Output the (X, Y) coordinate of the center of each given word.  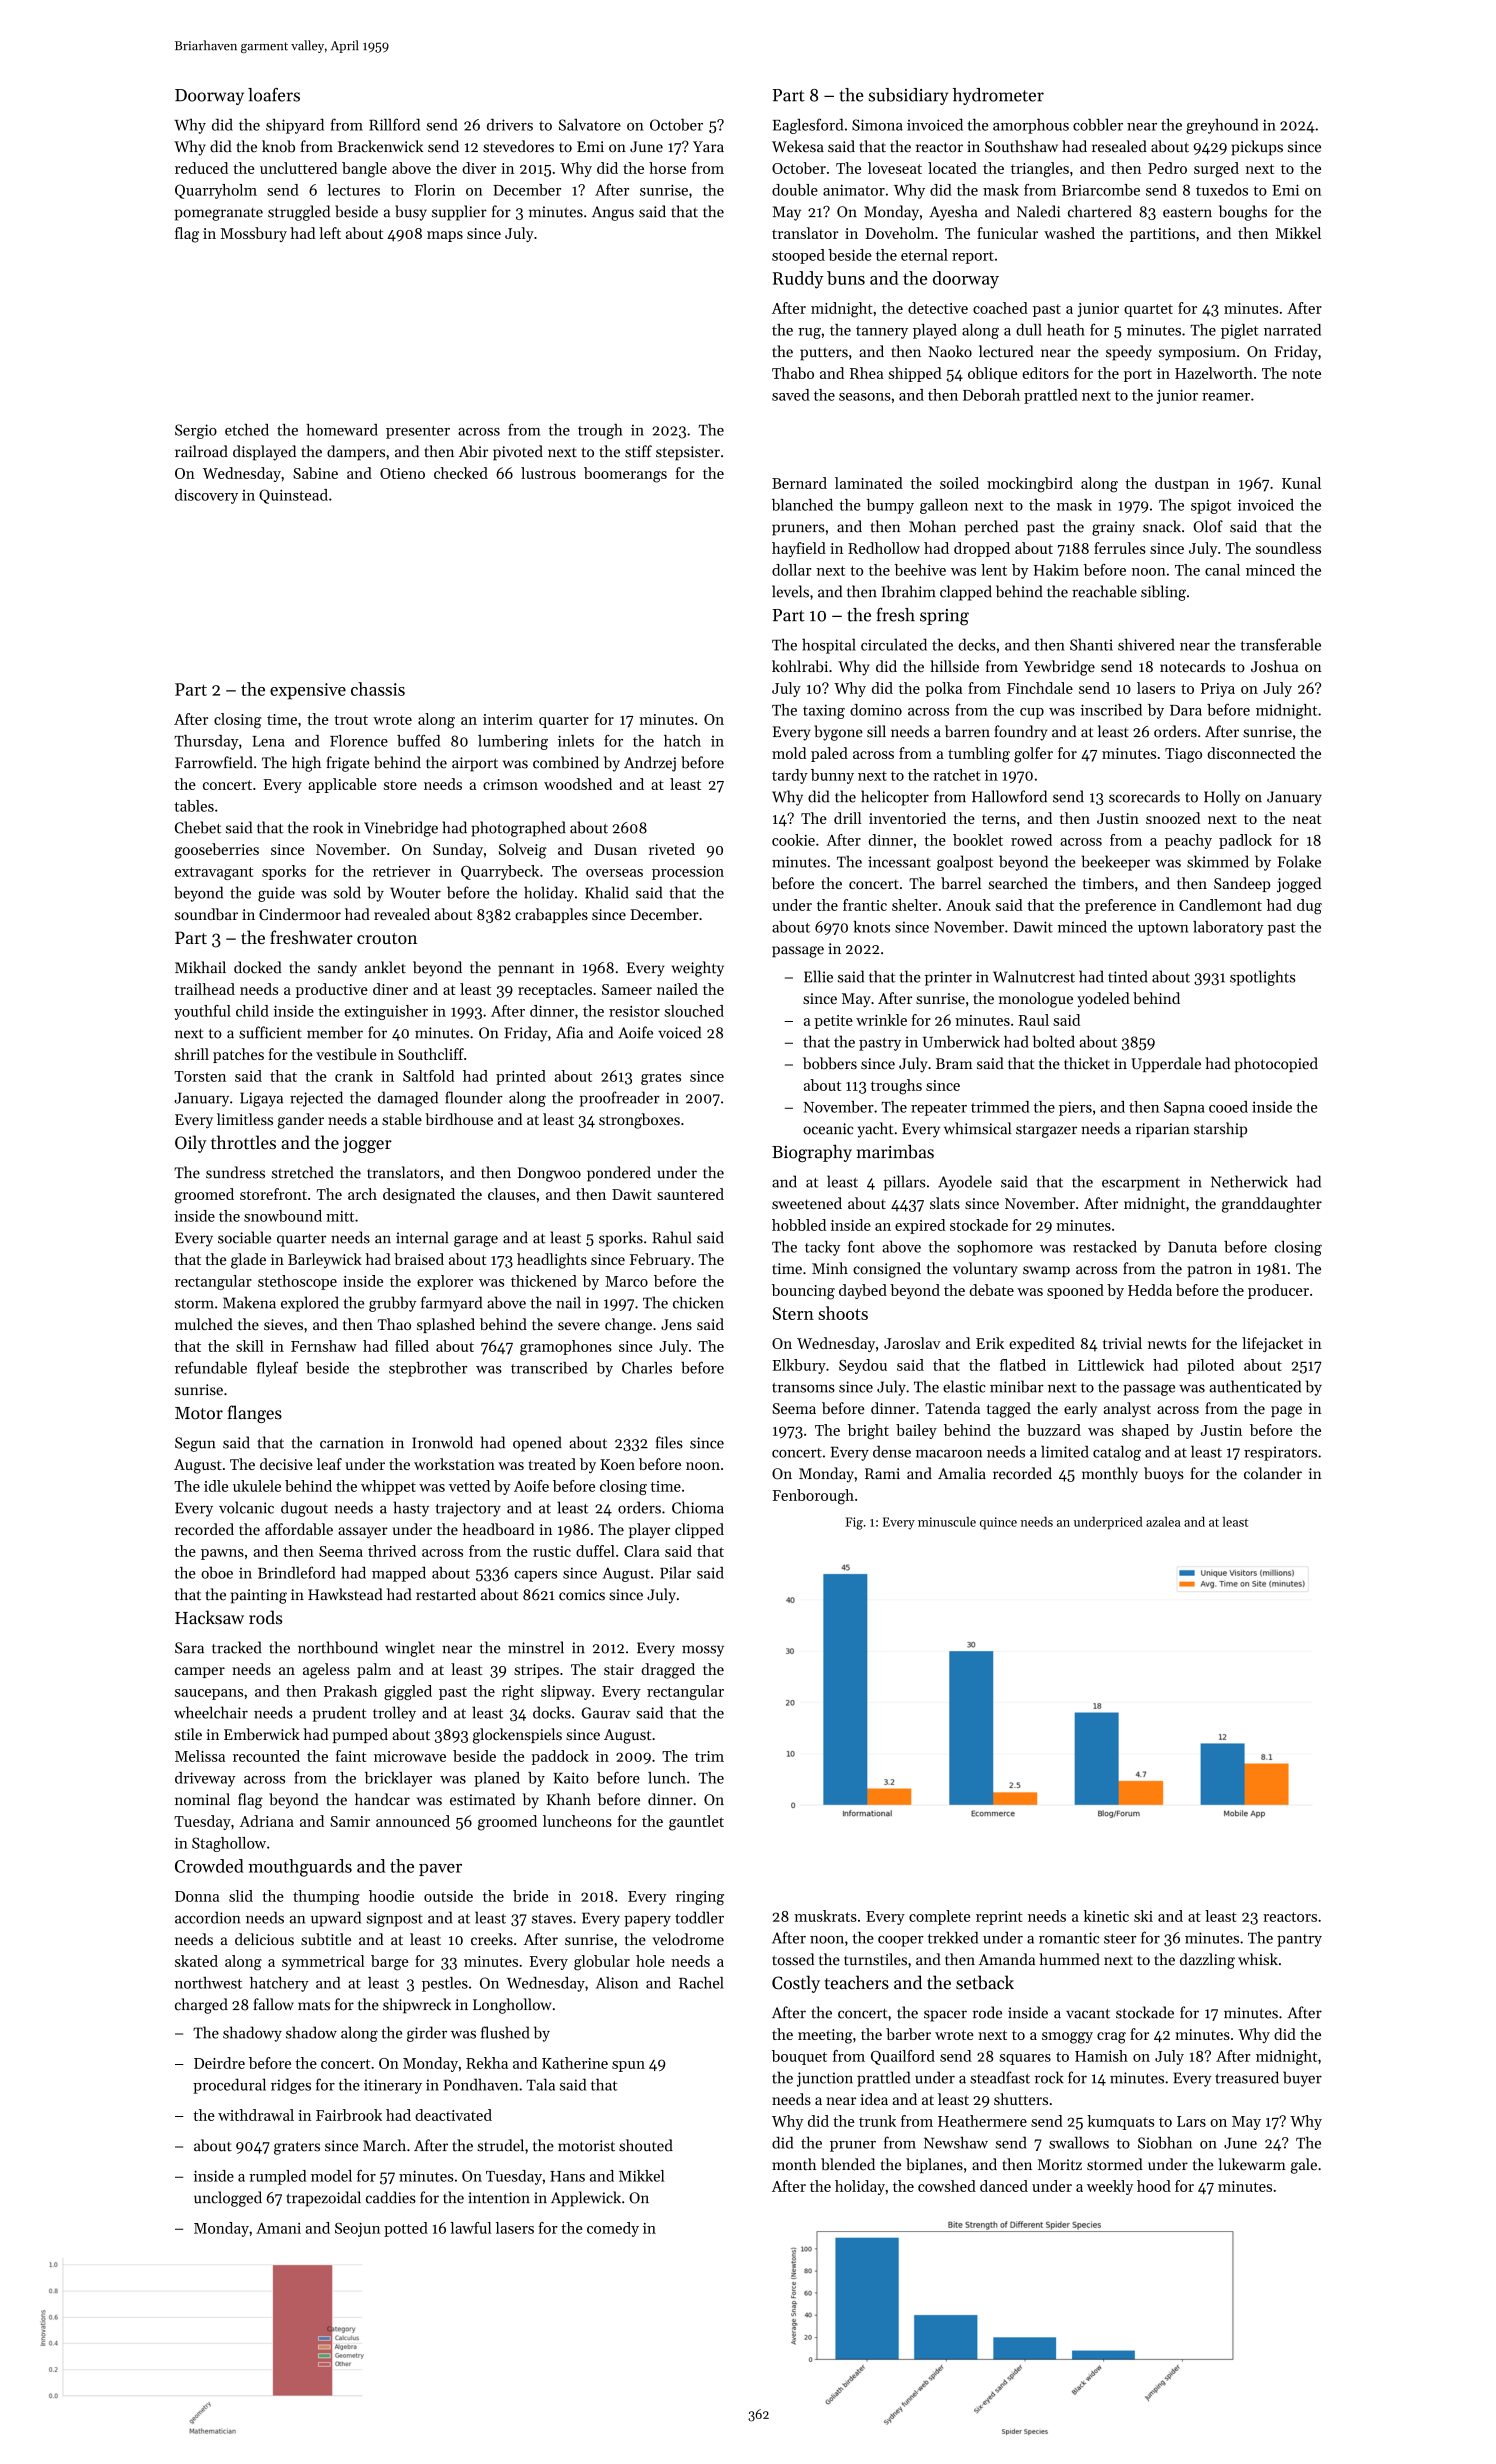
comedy (613, 2229)
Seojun (357, 2229)
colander (1273, 1473)
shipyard (295, 126)
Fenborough (813, 1497)
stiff (638, 451)
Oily (190, 1144)
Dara (1186, 710)
